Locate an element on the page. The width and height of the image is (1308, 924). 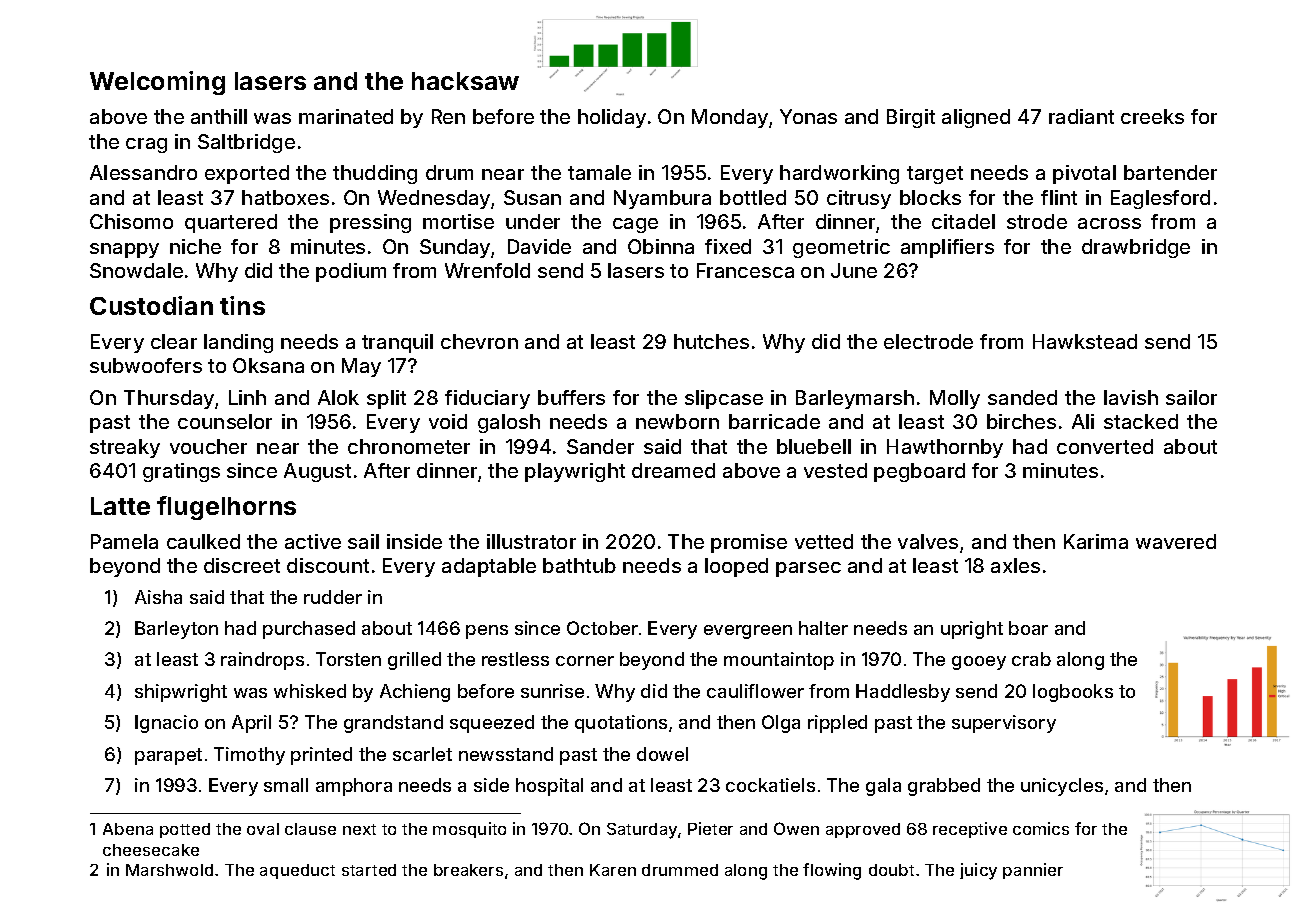
Aisha is located at coordinates (158, 597).
